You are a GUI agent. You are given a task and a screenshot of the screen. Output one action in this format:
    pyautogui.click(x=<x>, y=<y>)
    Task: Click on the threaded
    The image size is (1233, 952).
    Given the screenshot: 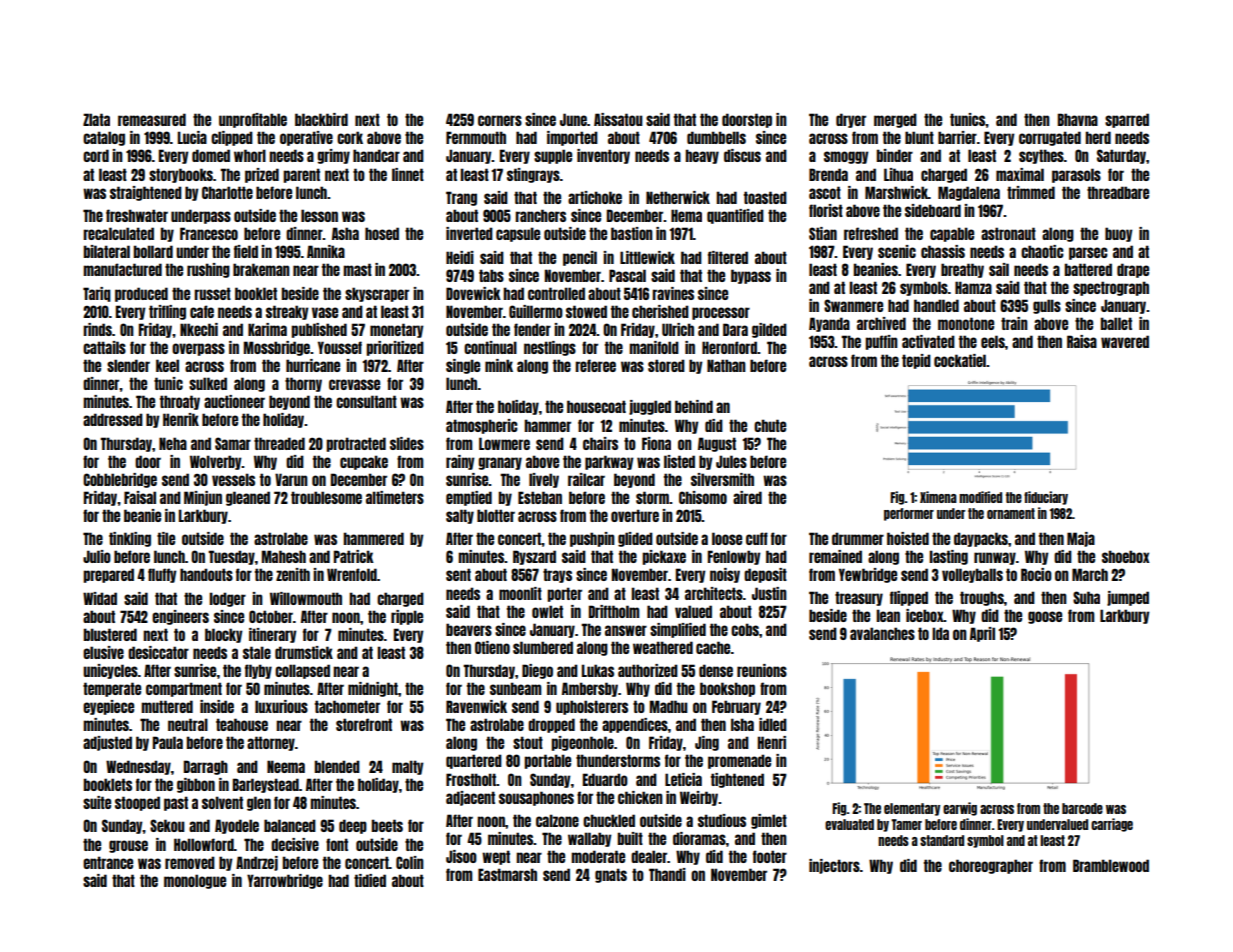 What is the action you would take?
    pyautogui.click(x=279, y=443)
